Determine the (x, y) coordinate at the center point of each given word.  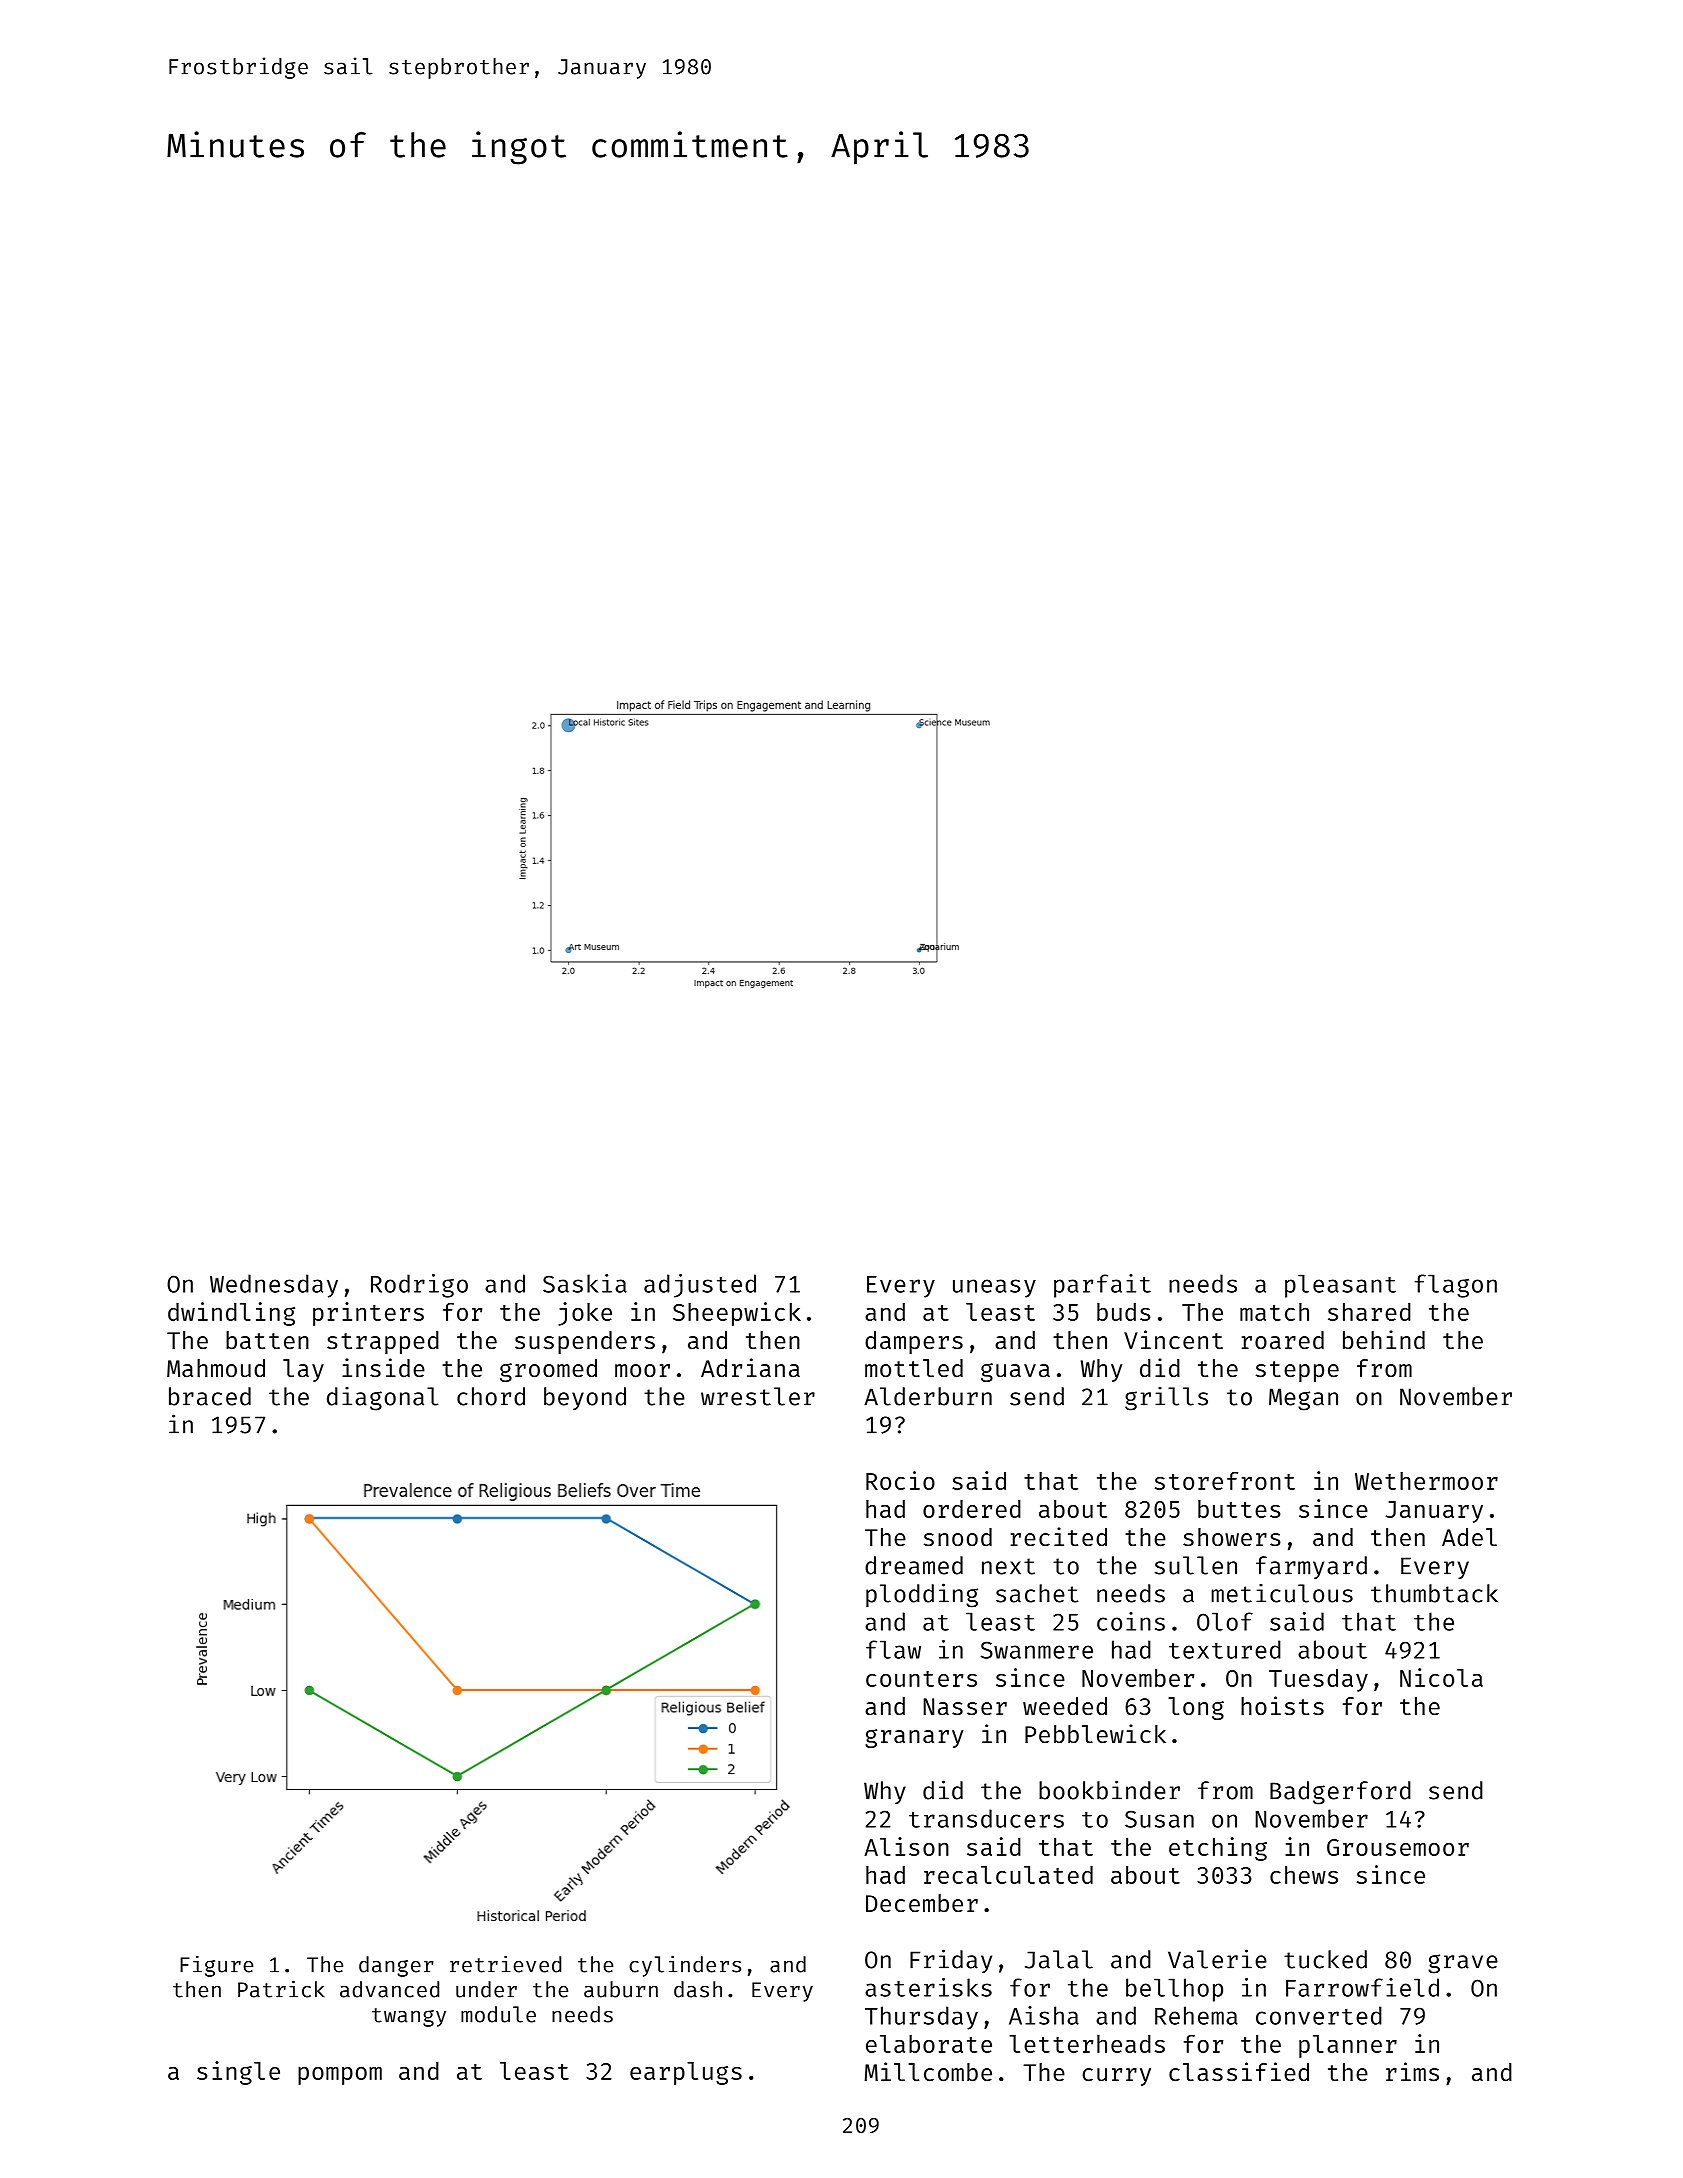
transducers (986, 1818)
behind (1384, 1339)
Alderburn (928, 1396)
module (498, 2014)
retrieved (505, 1964)
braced (210, 1396)
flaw (893, 1649)
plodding (922, 1595)
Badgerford (1340, 1793)
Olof (1225, 1621)
